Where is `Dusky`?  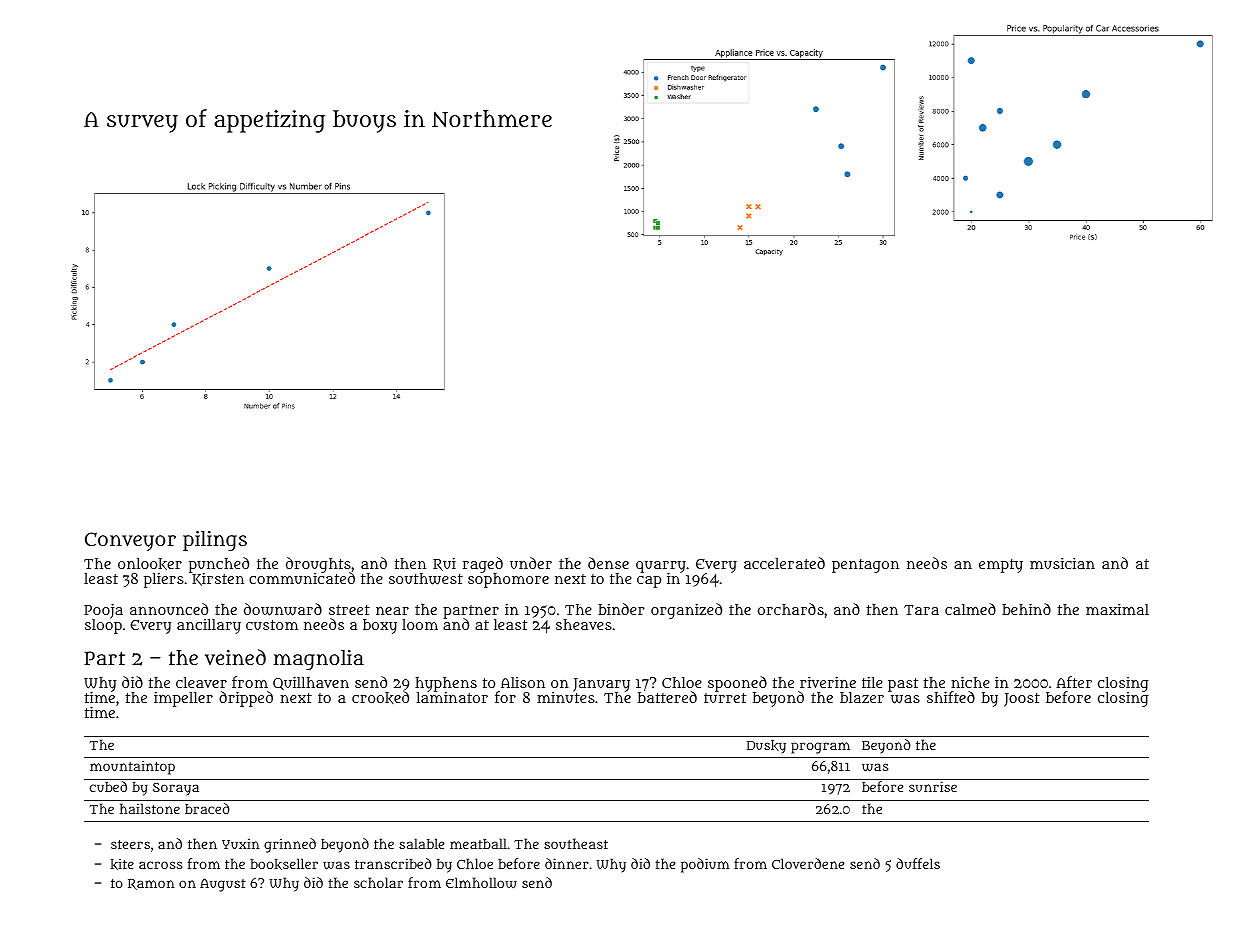 Dusky is located at coordinates (766, 747).
